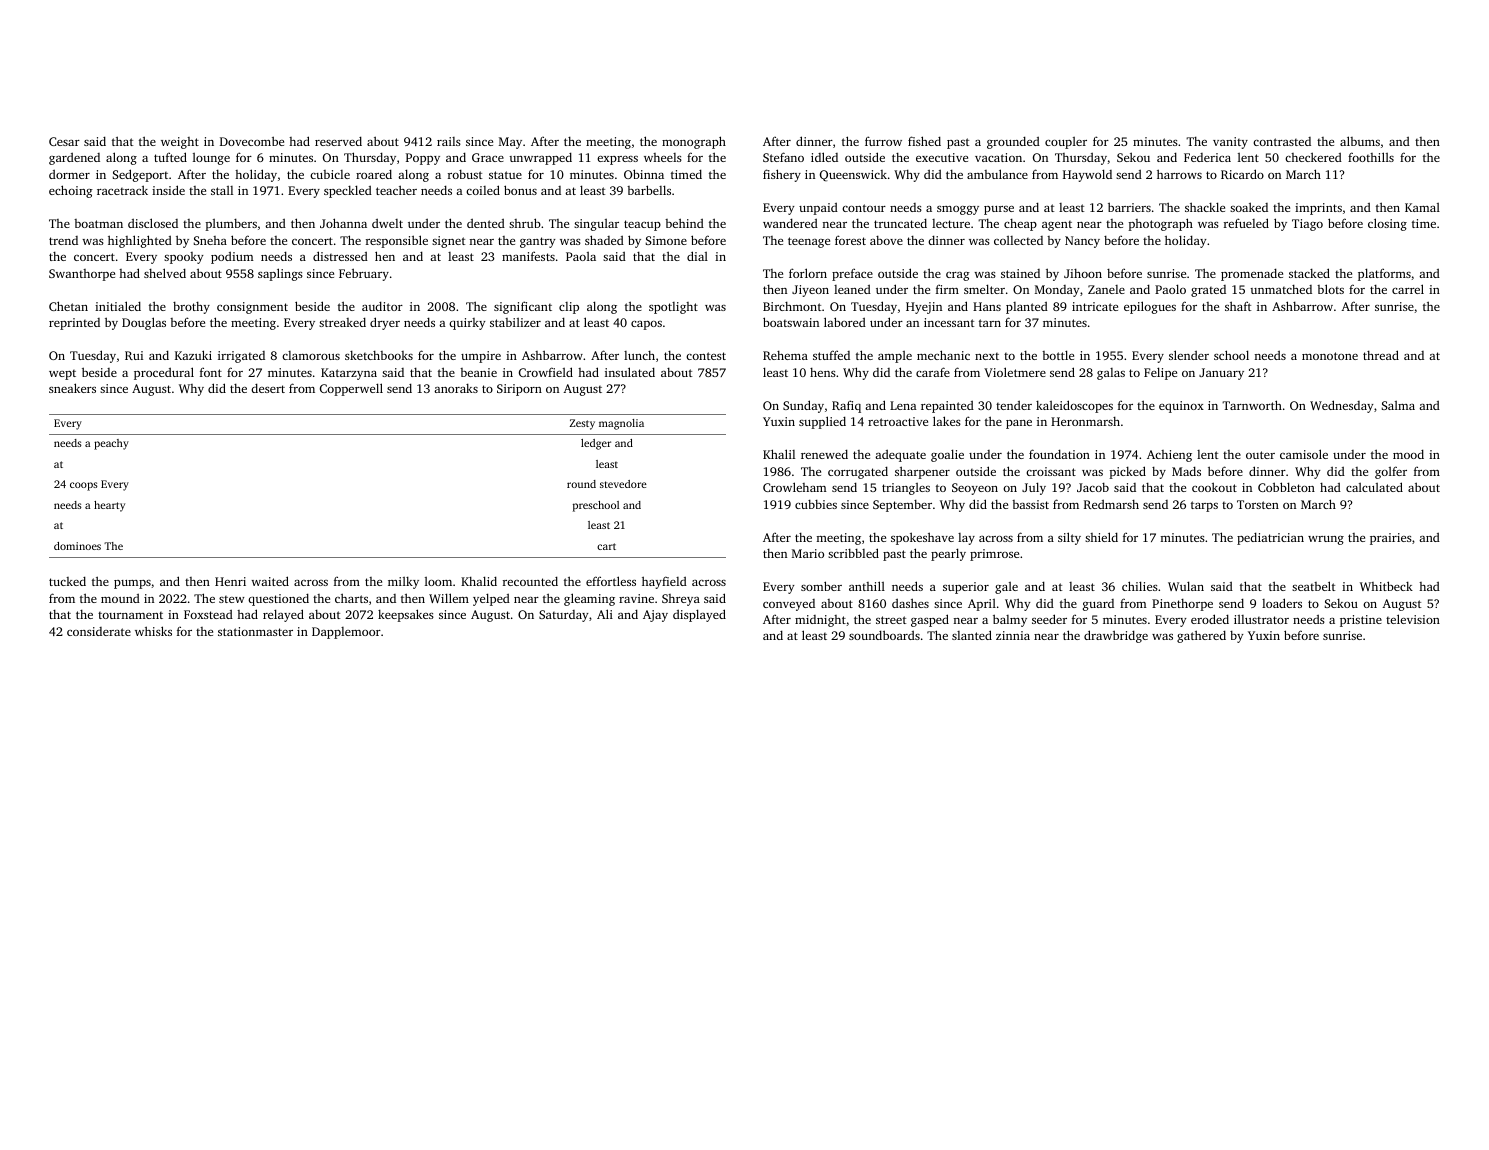 The image size is (1489, 1150). What do you see at coordinates (809, 242) in the screenshot?
I see `teenage` at bounding box center [809, 242].
